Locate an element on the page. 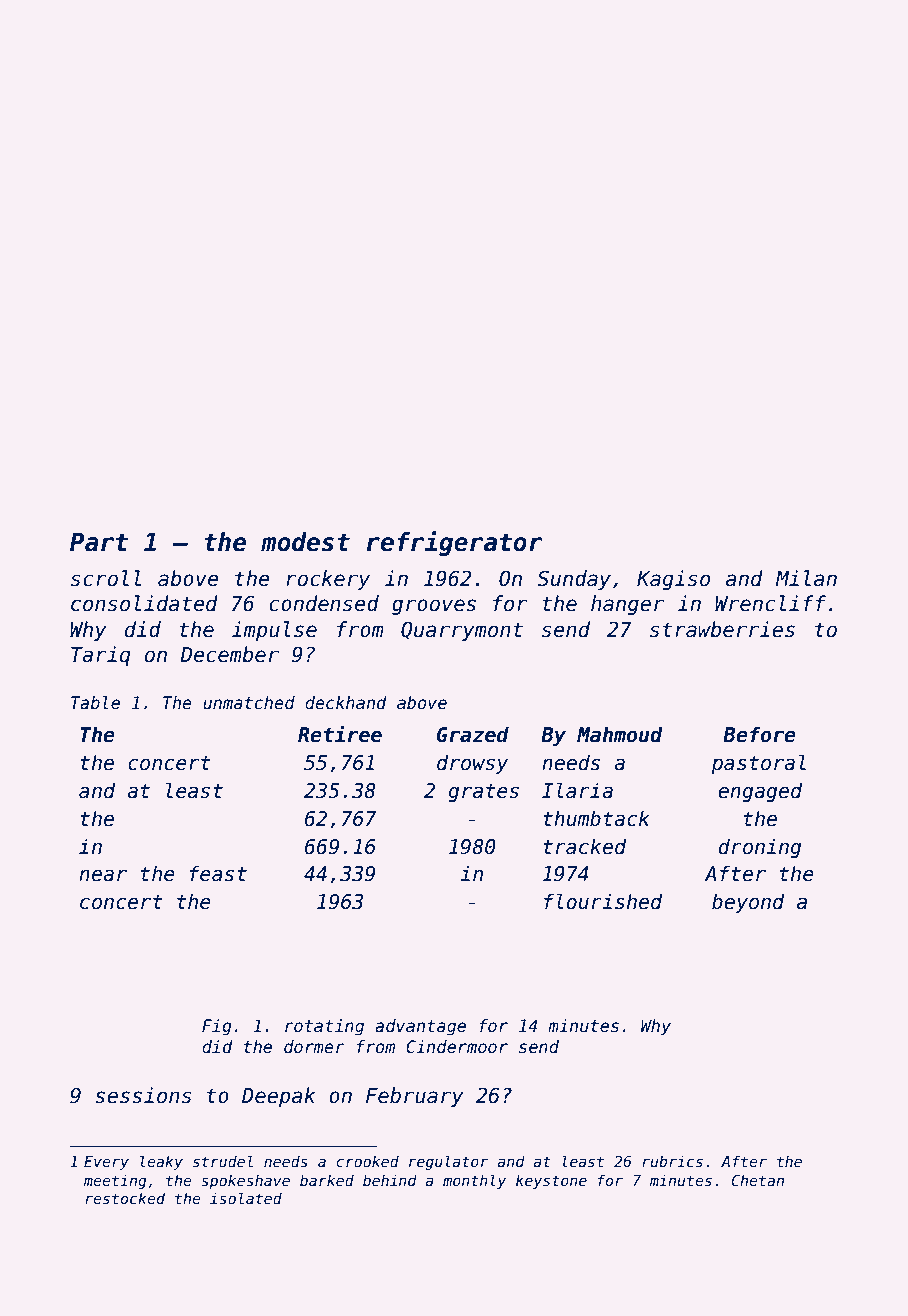  near is located at coordinates (103, 875).
